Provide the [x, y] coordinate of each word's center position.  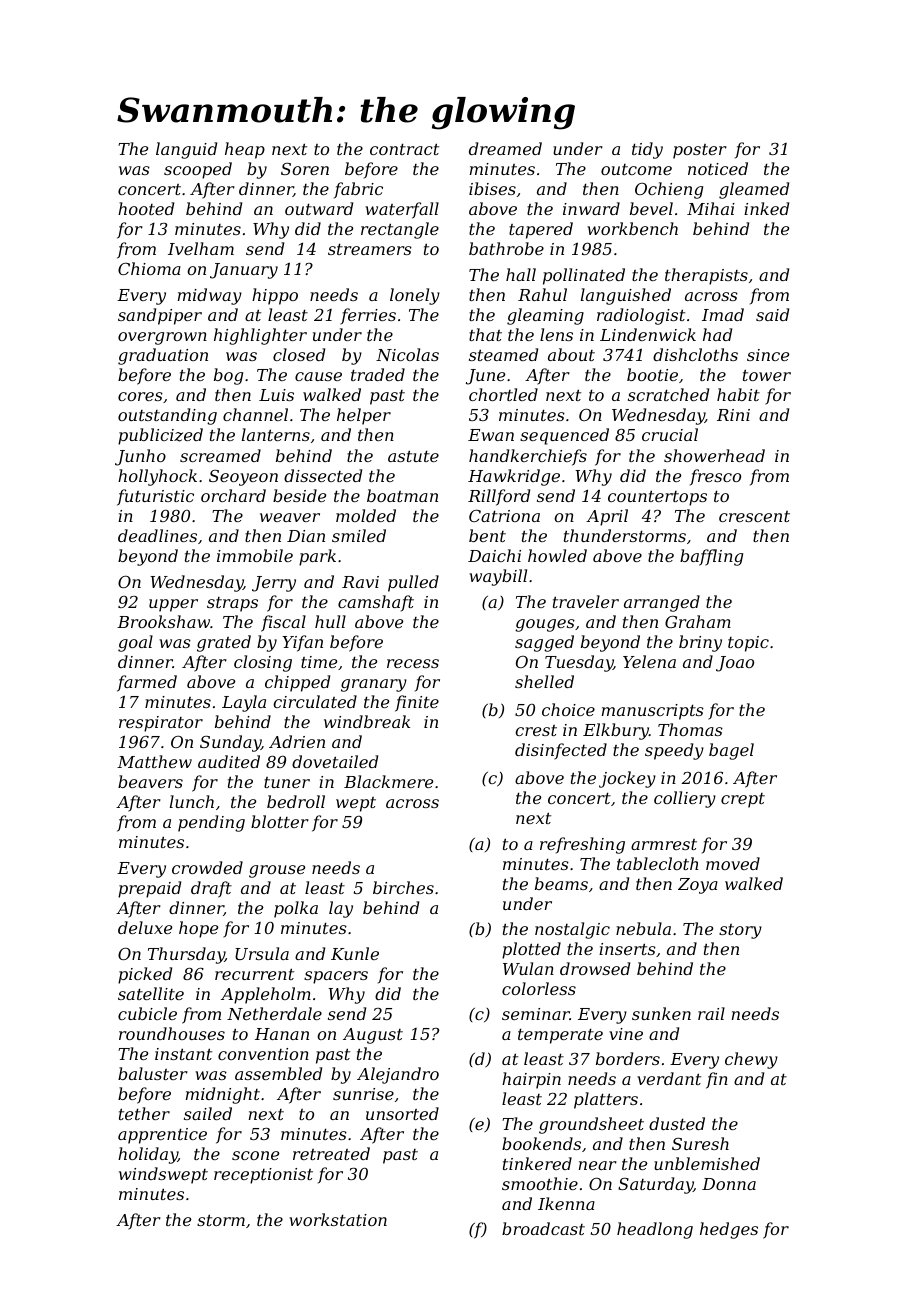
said [772, 314]
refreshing [582, 845]
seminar [536, 1014]
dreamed [505, 148]
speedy [674, 751]
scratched [668, 394]
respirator [161, 724]
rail [711, 1013]
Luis [276, 395]
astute [413, 456]
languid [186, 150]
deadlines [157, 535]
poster [700, 151]
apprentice [162, 1136]
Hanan [282, 1034]
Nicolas [407, 354]
